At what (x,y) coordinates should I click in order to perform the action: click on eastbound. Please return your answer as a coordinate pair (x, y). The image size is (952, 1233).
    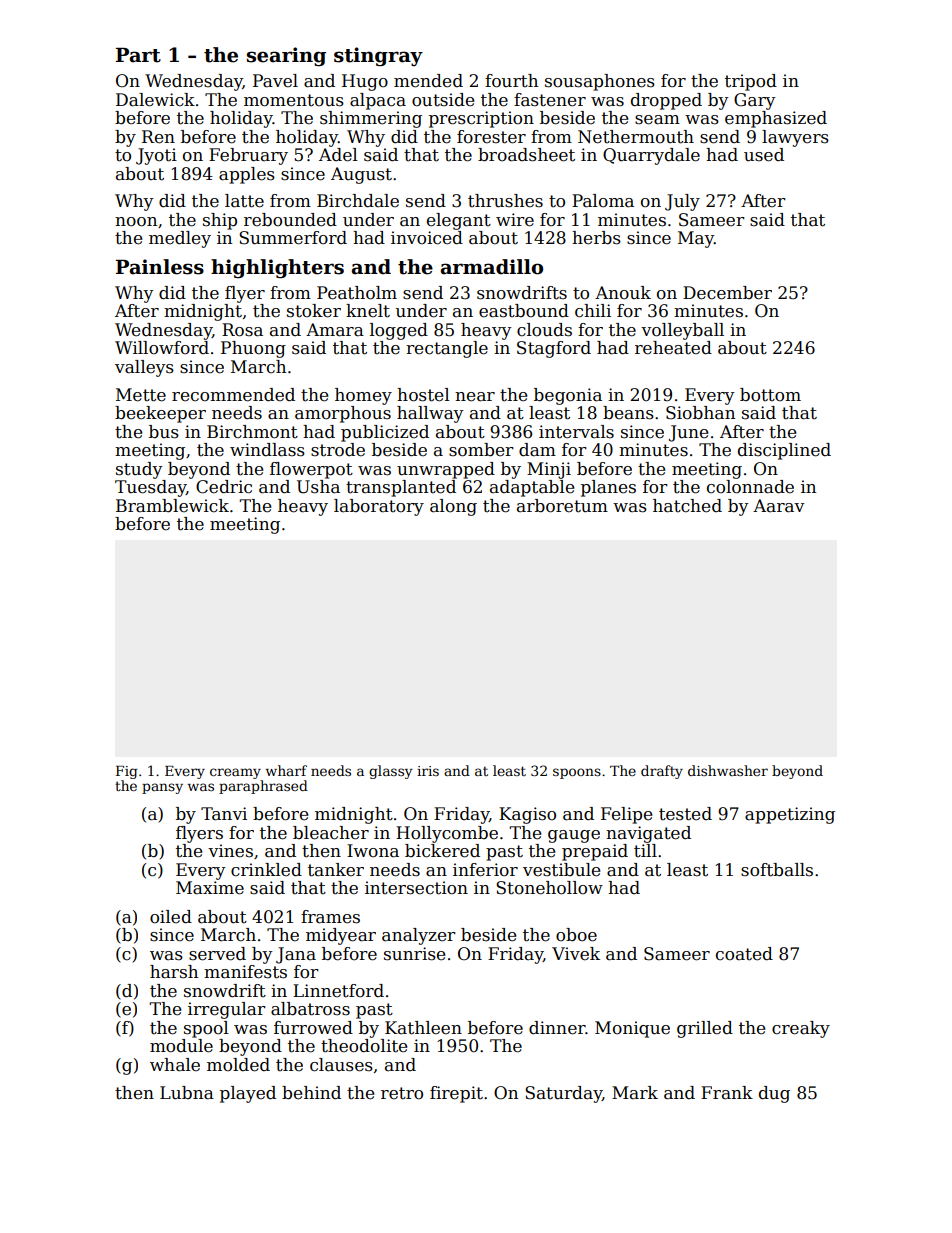
    Looking at the image, I should click on (524, 311).
